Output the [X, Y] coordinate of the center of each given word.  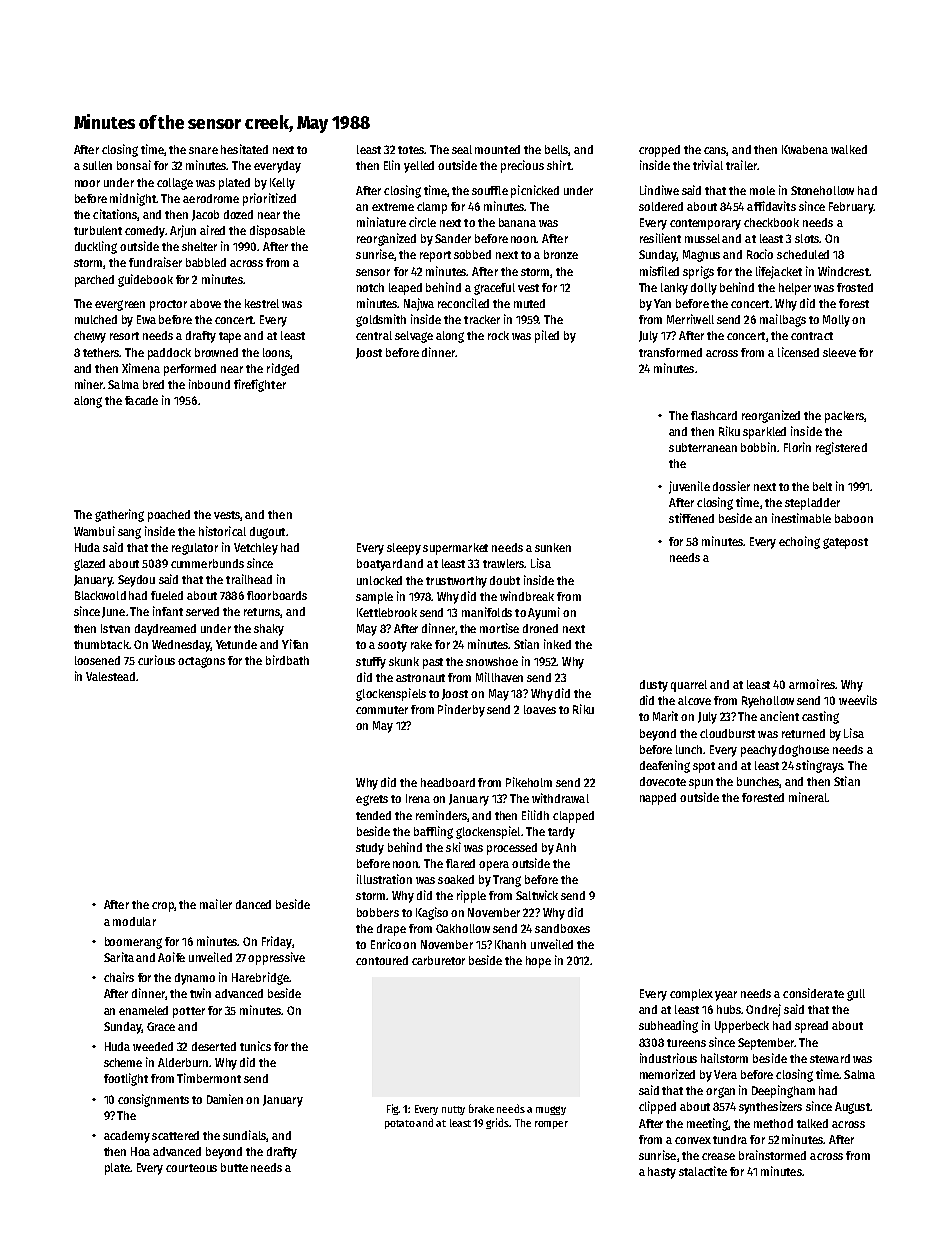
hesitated [244, 149]
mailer [216, 904]
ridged [283, 369]
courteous [191, 1168]
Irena [418, 798]
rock [498, 335]
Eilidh [535, 815]
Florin [797, 447]
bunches [758, 782]
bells [557, 150]
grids [498, 1123]
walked [849, 149]
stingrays [819, 766]
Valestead [110, 676]
